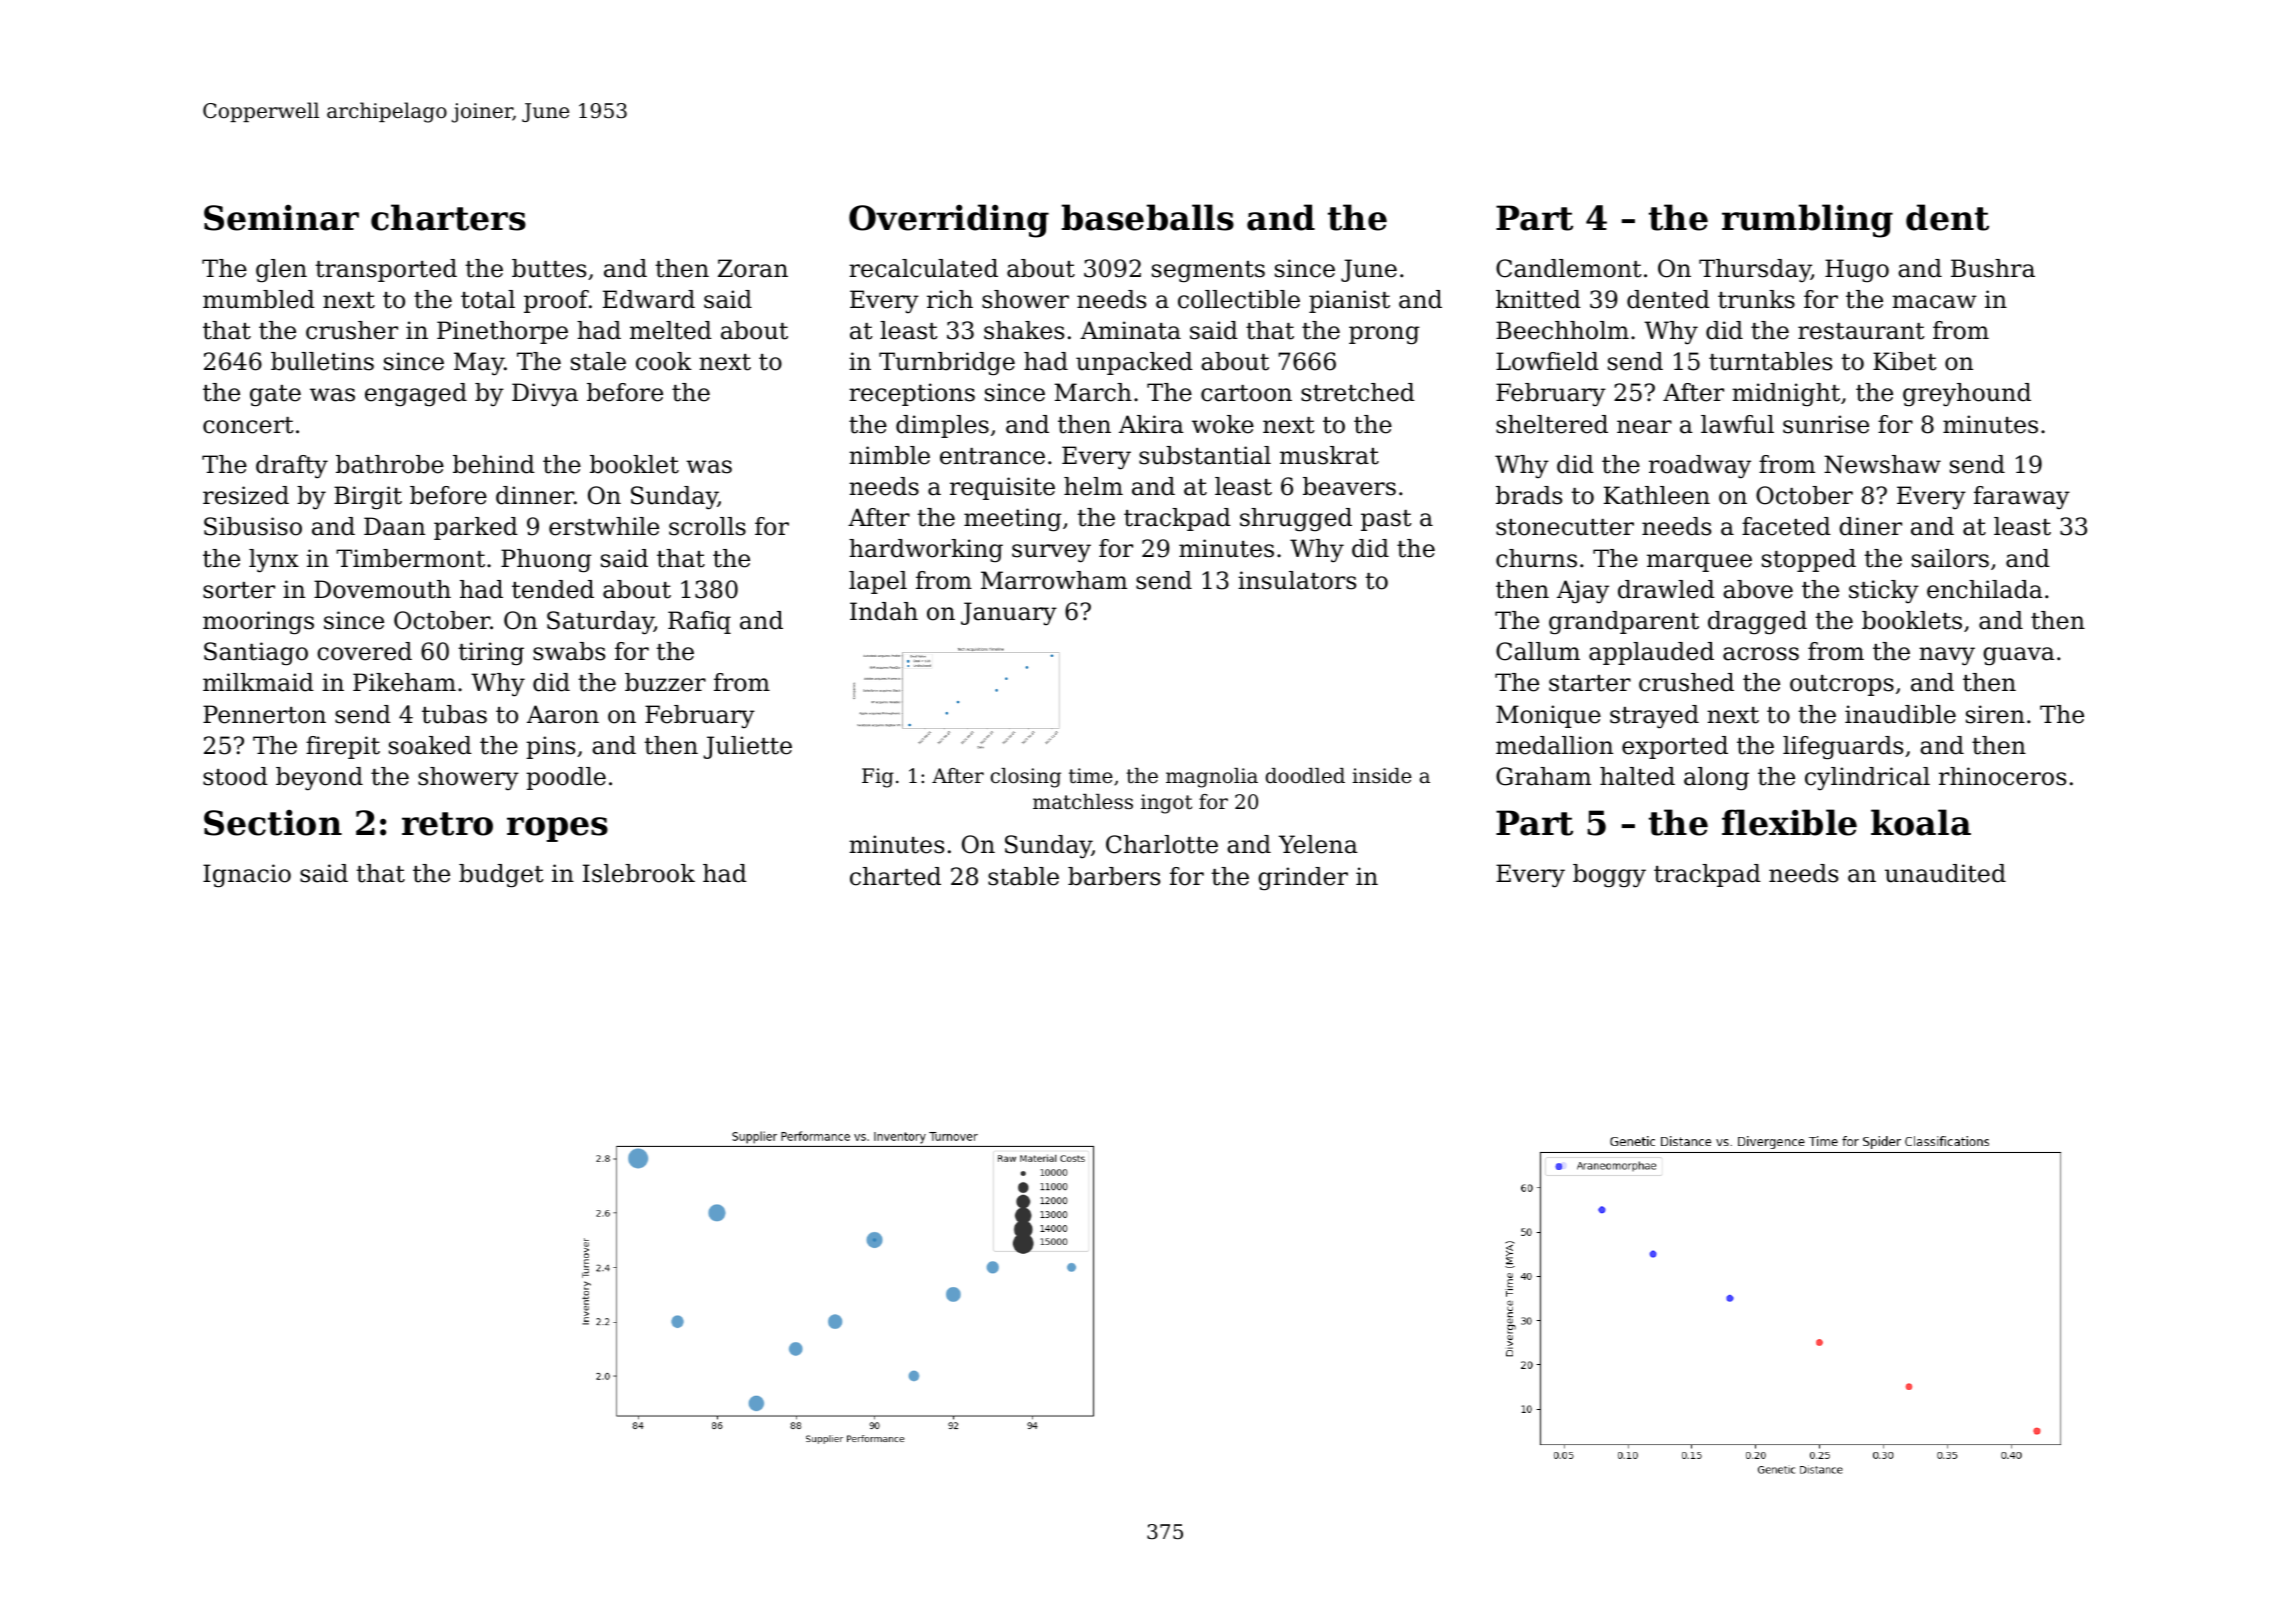 This document has width=2292, height=1620. What do you see at coordinates (747, 747) in the document?
I see `Juliette` at bounding box center [747, 747].
